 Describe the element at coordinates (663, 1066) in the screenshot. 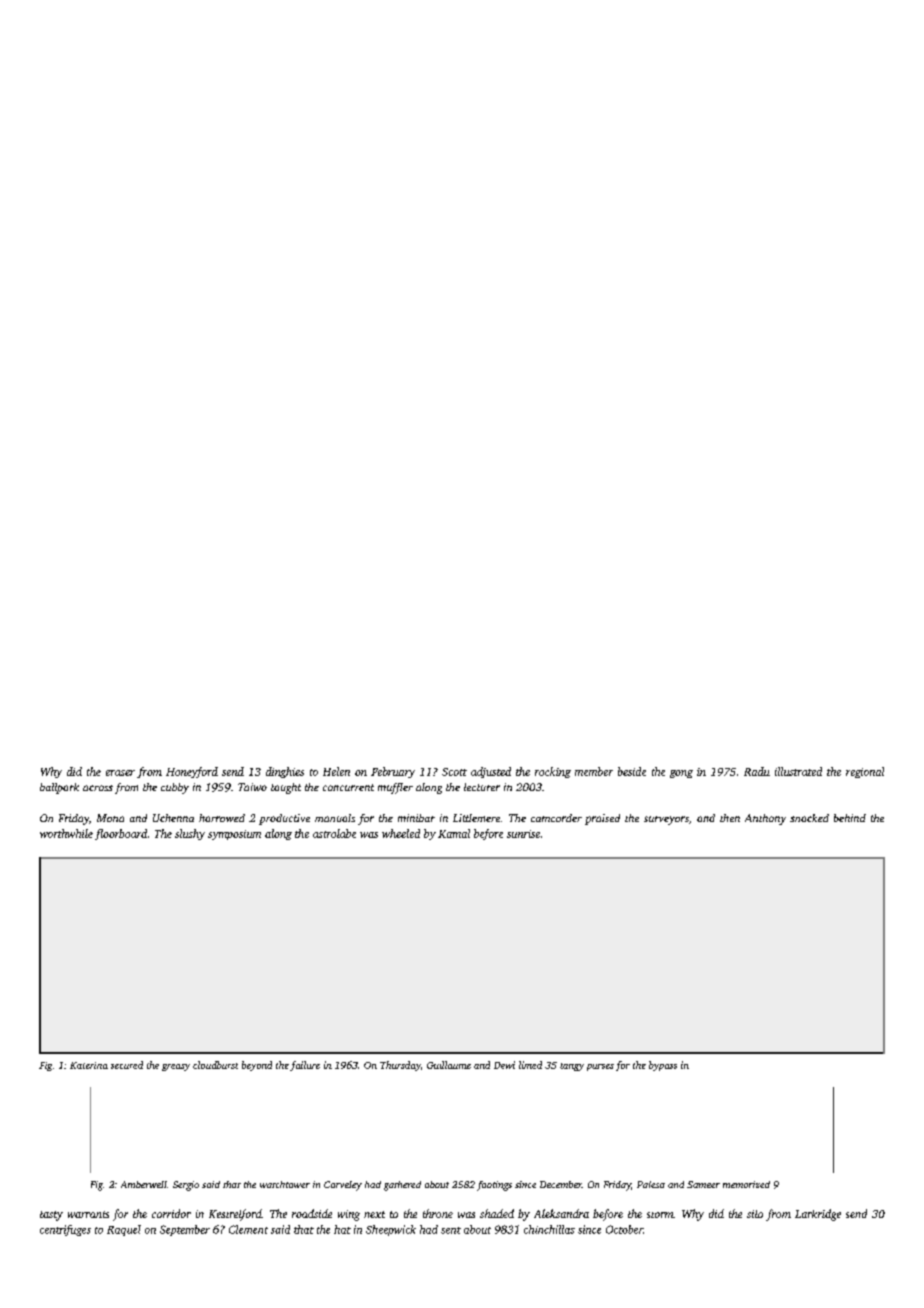

I see `bypass` at that location.
